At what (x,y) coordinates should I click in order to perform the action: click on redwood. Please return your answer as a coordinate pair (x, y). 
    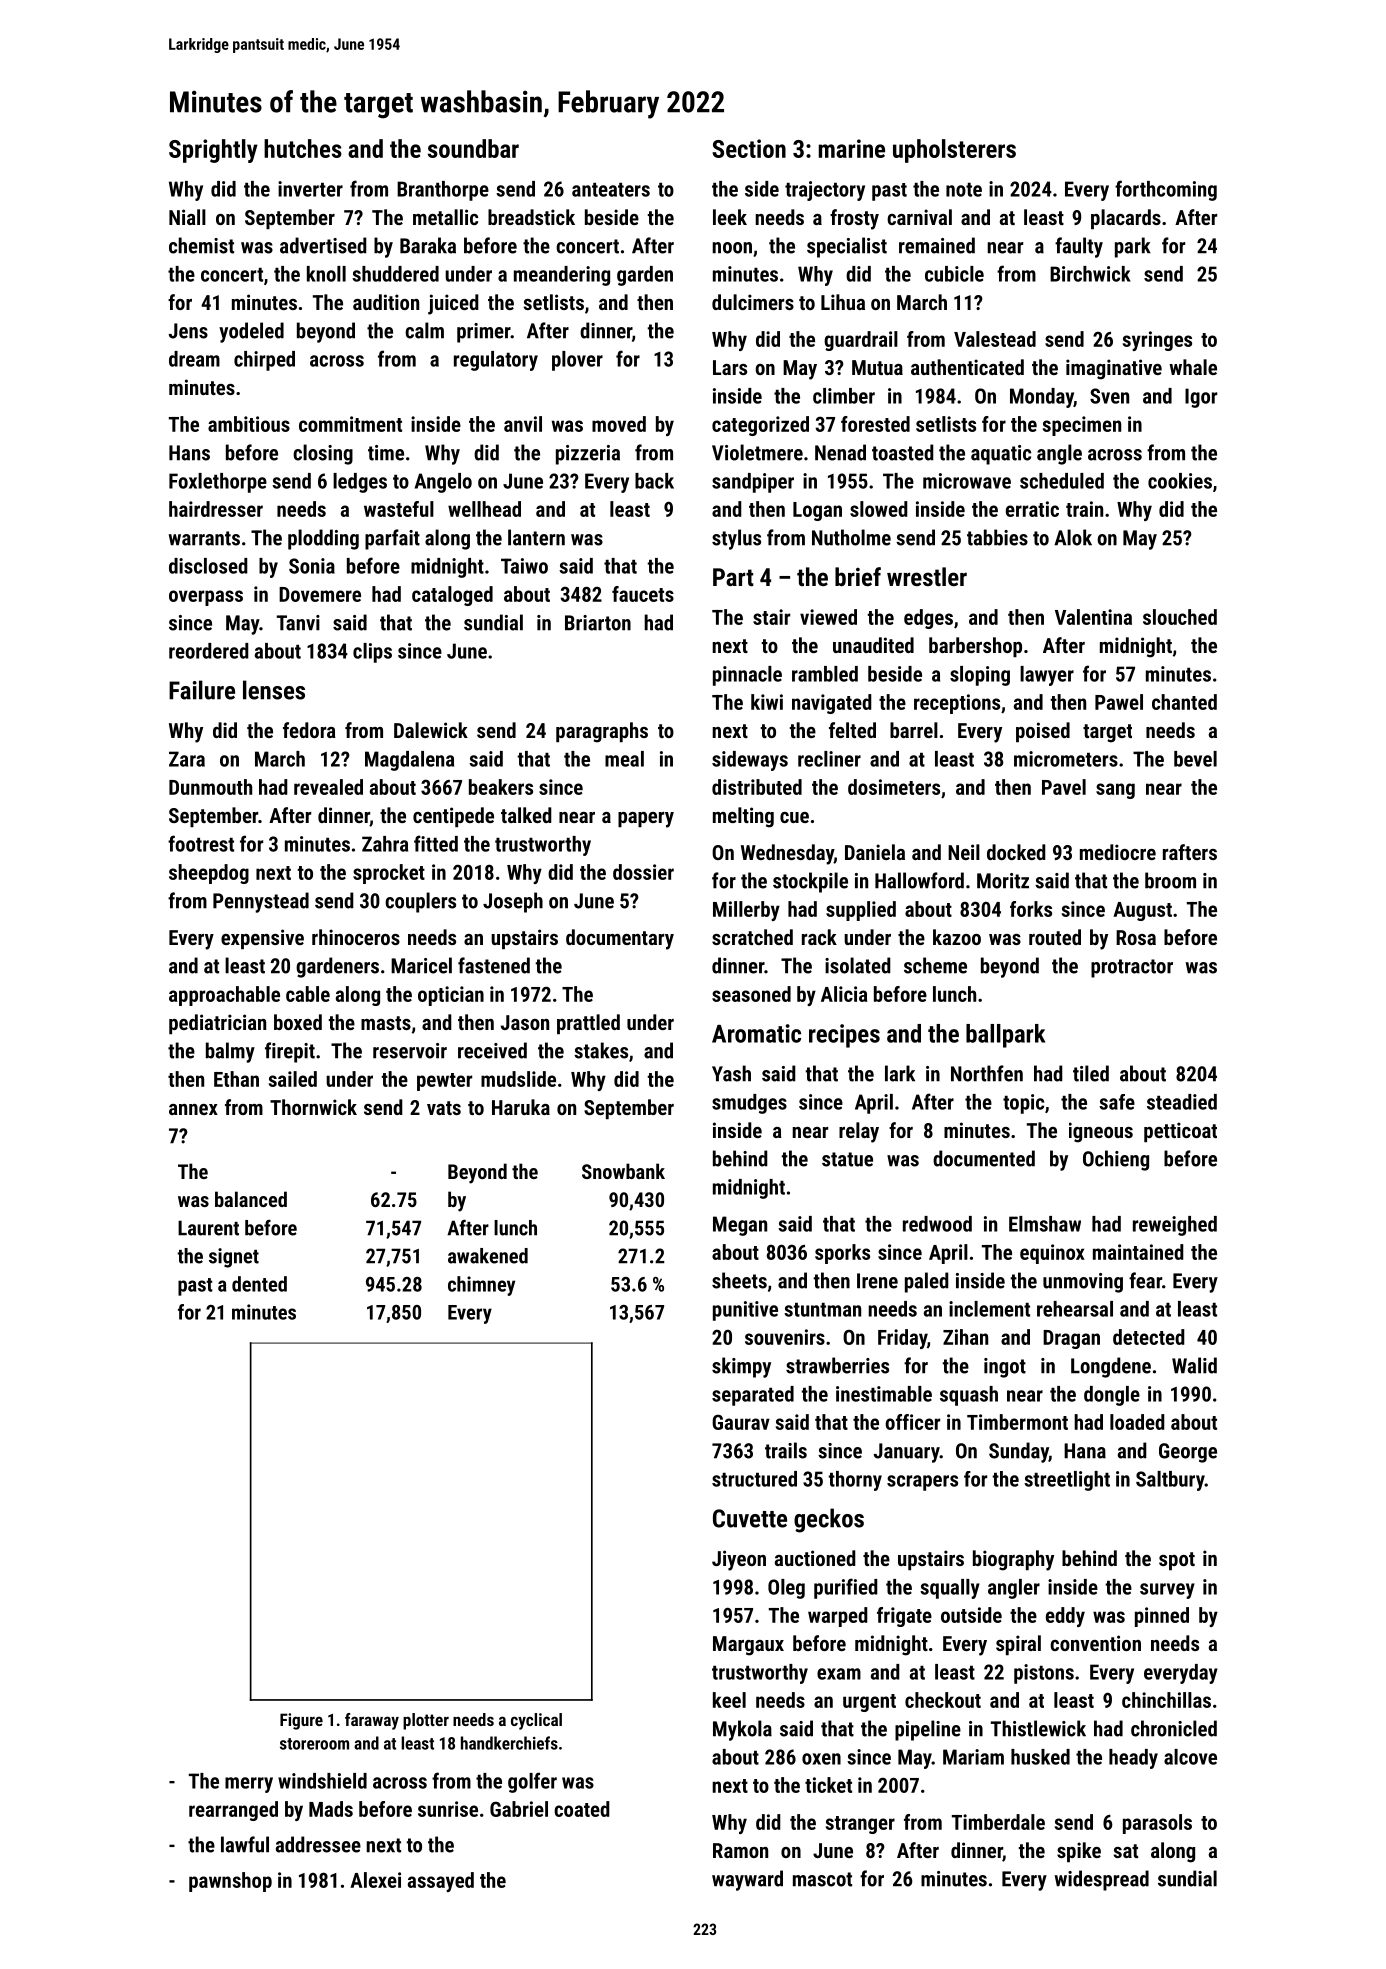
    Looking at the image, I should click on (937, 1224).
